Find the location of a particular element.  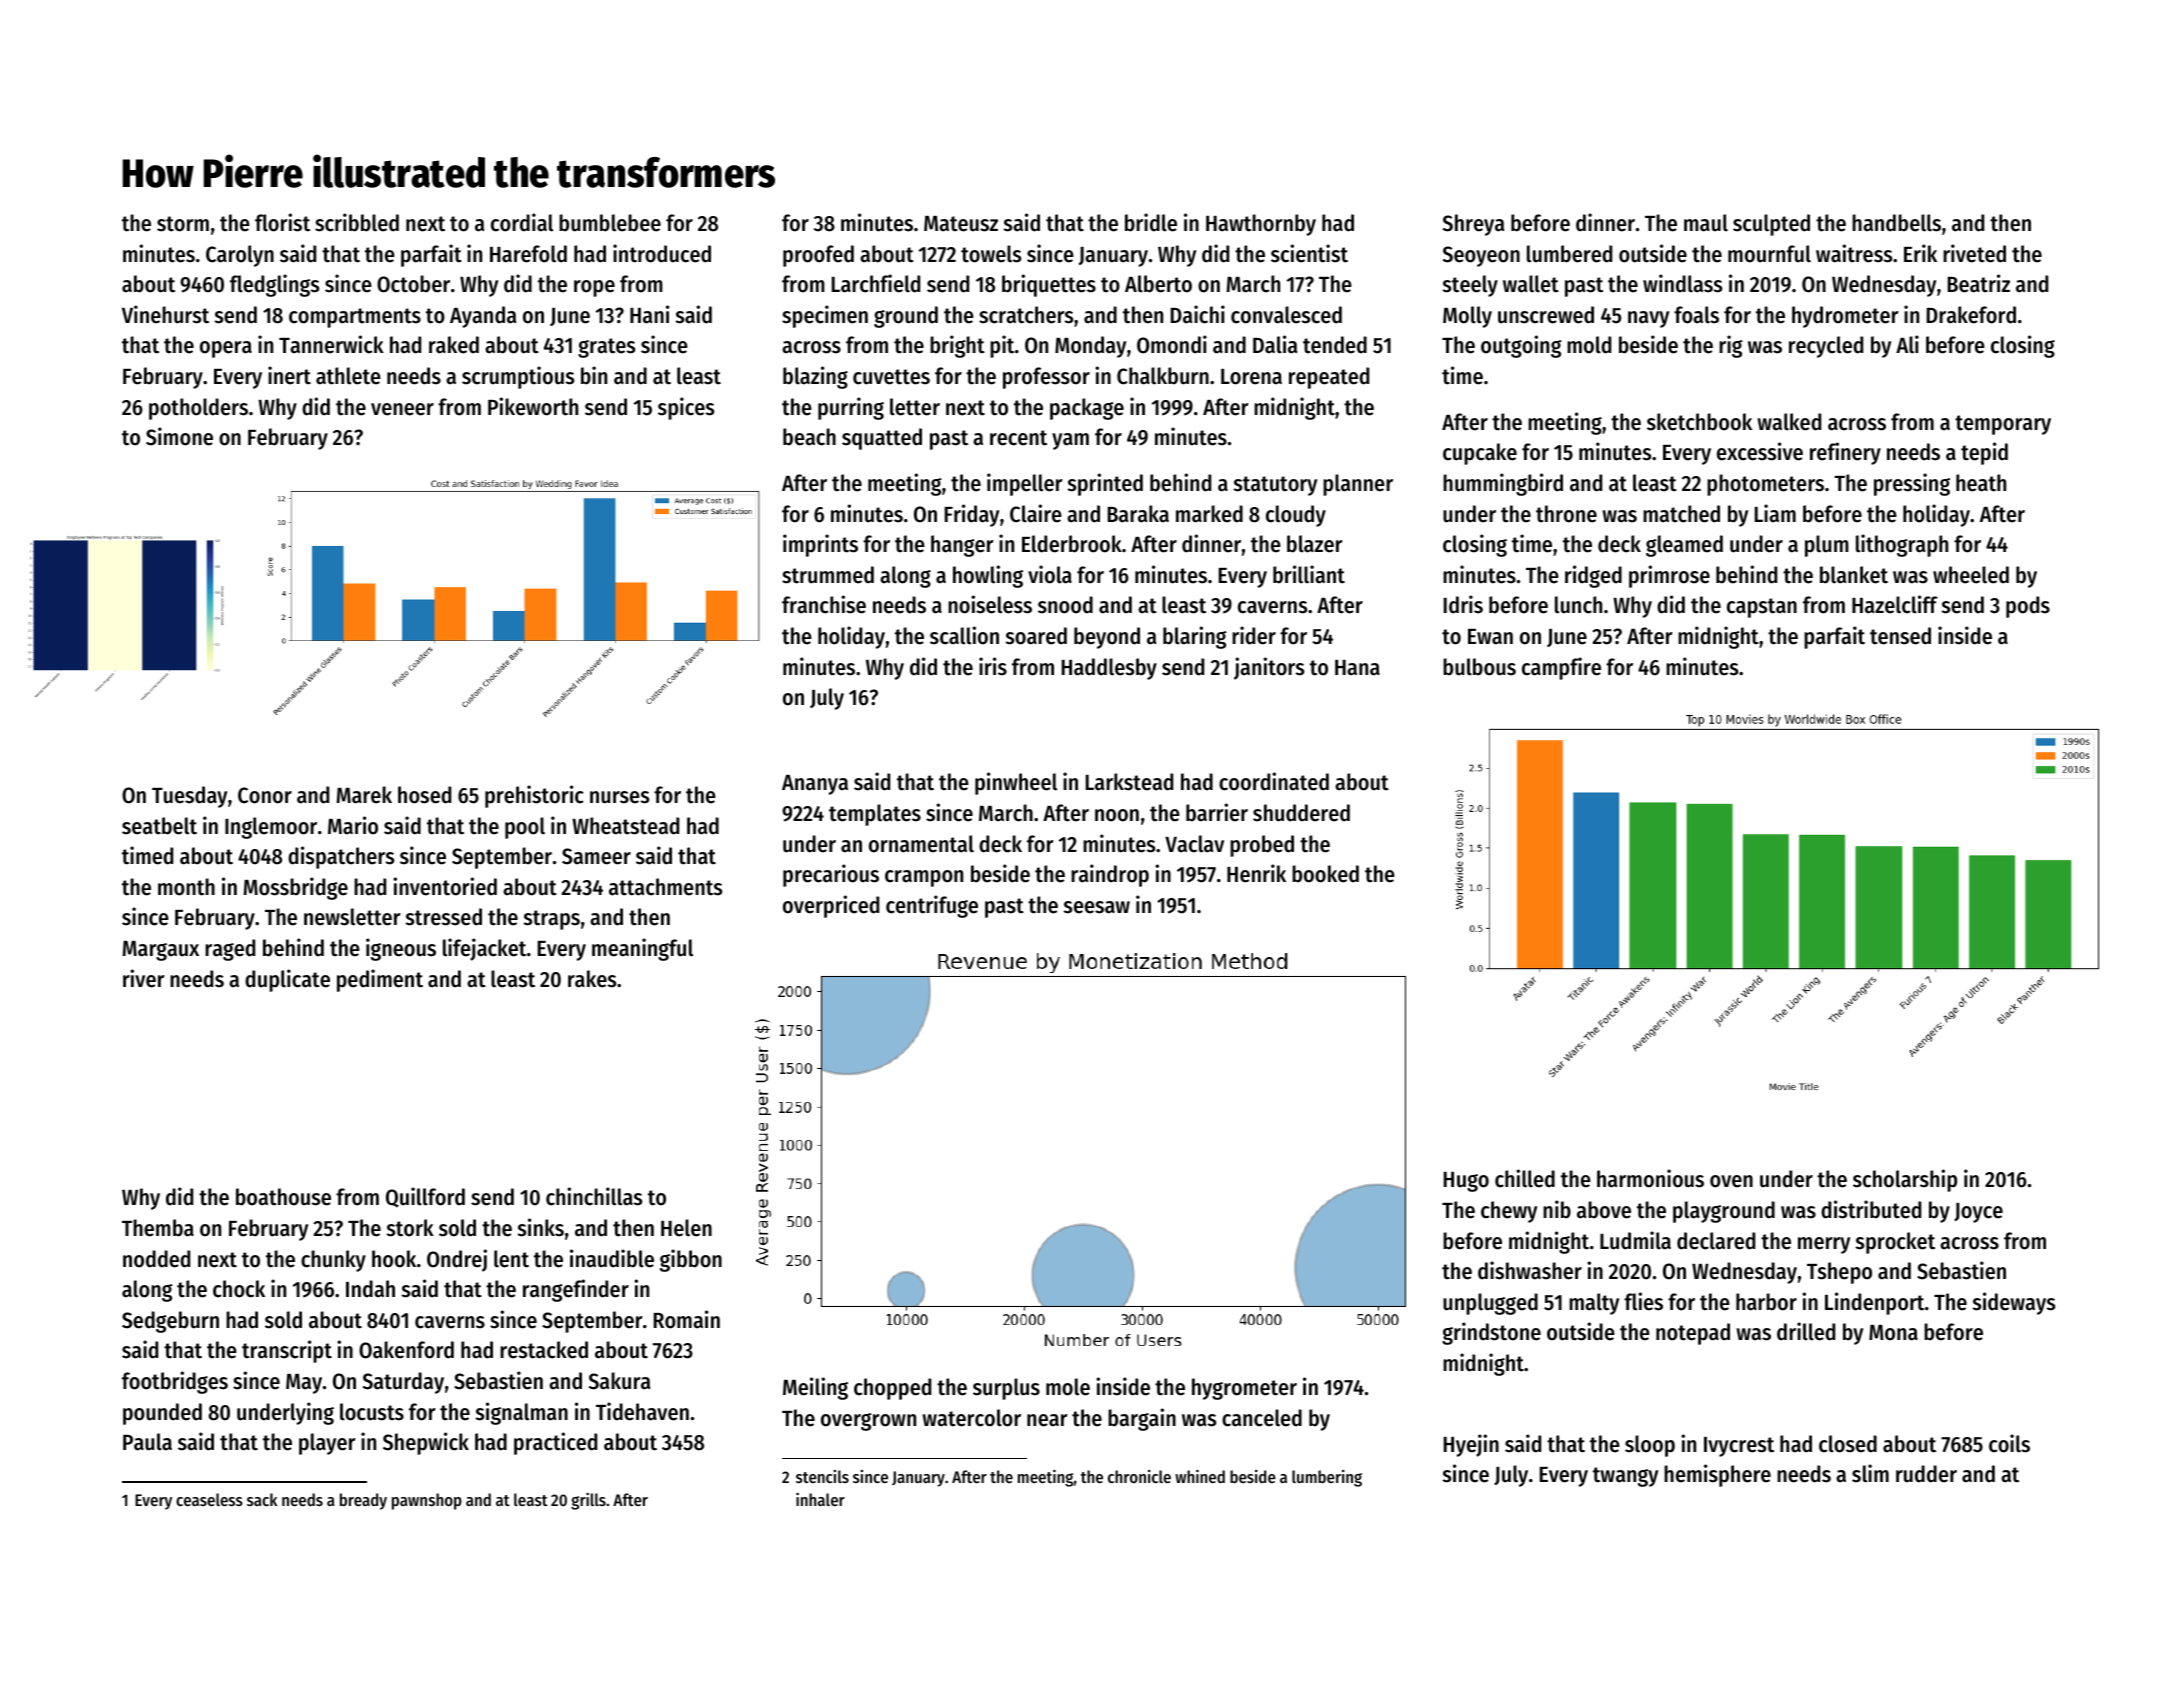

walked is located at coordinates (1789, 422).
